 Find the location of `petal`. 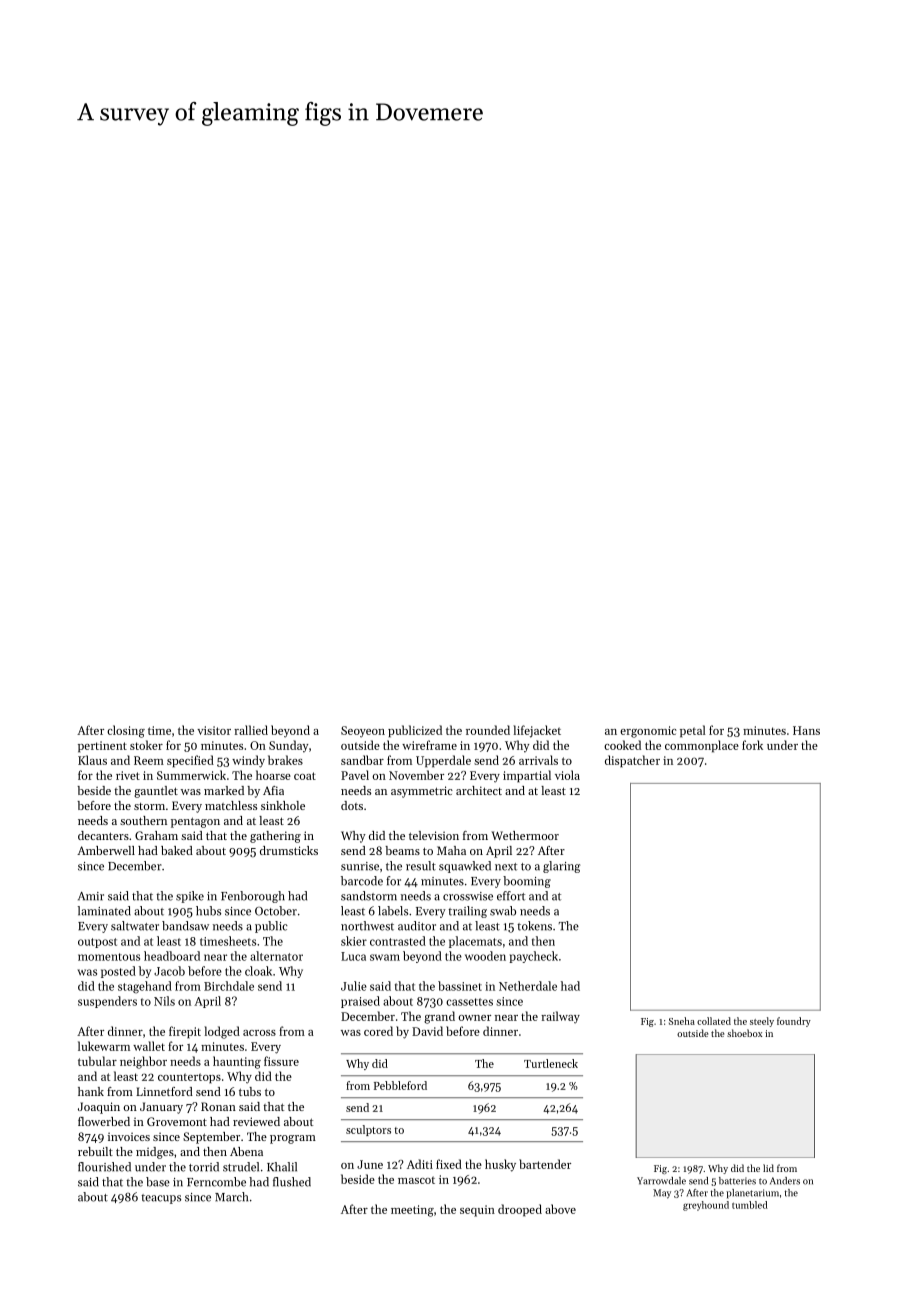

petal is located at coordinates (693, 731).
